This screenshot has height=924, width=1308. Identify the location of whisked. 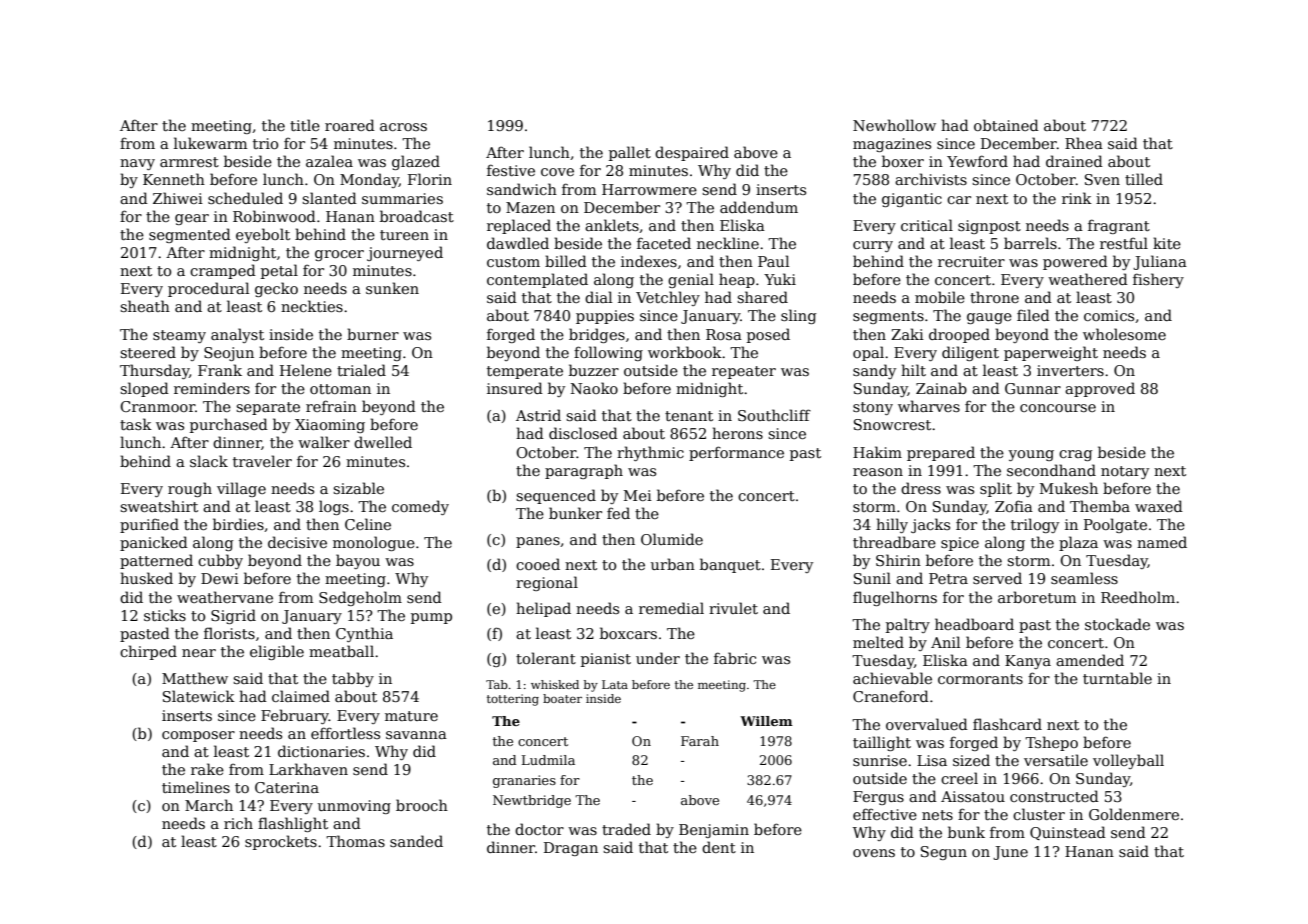
(555, 684).
